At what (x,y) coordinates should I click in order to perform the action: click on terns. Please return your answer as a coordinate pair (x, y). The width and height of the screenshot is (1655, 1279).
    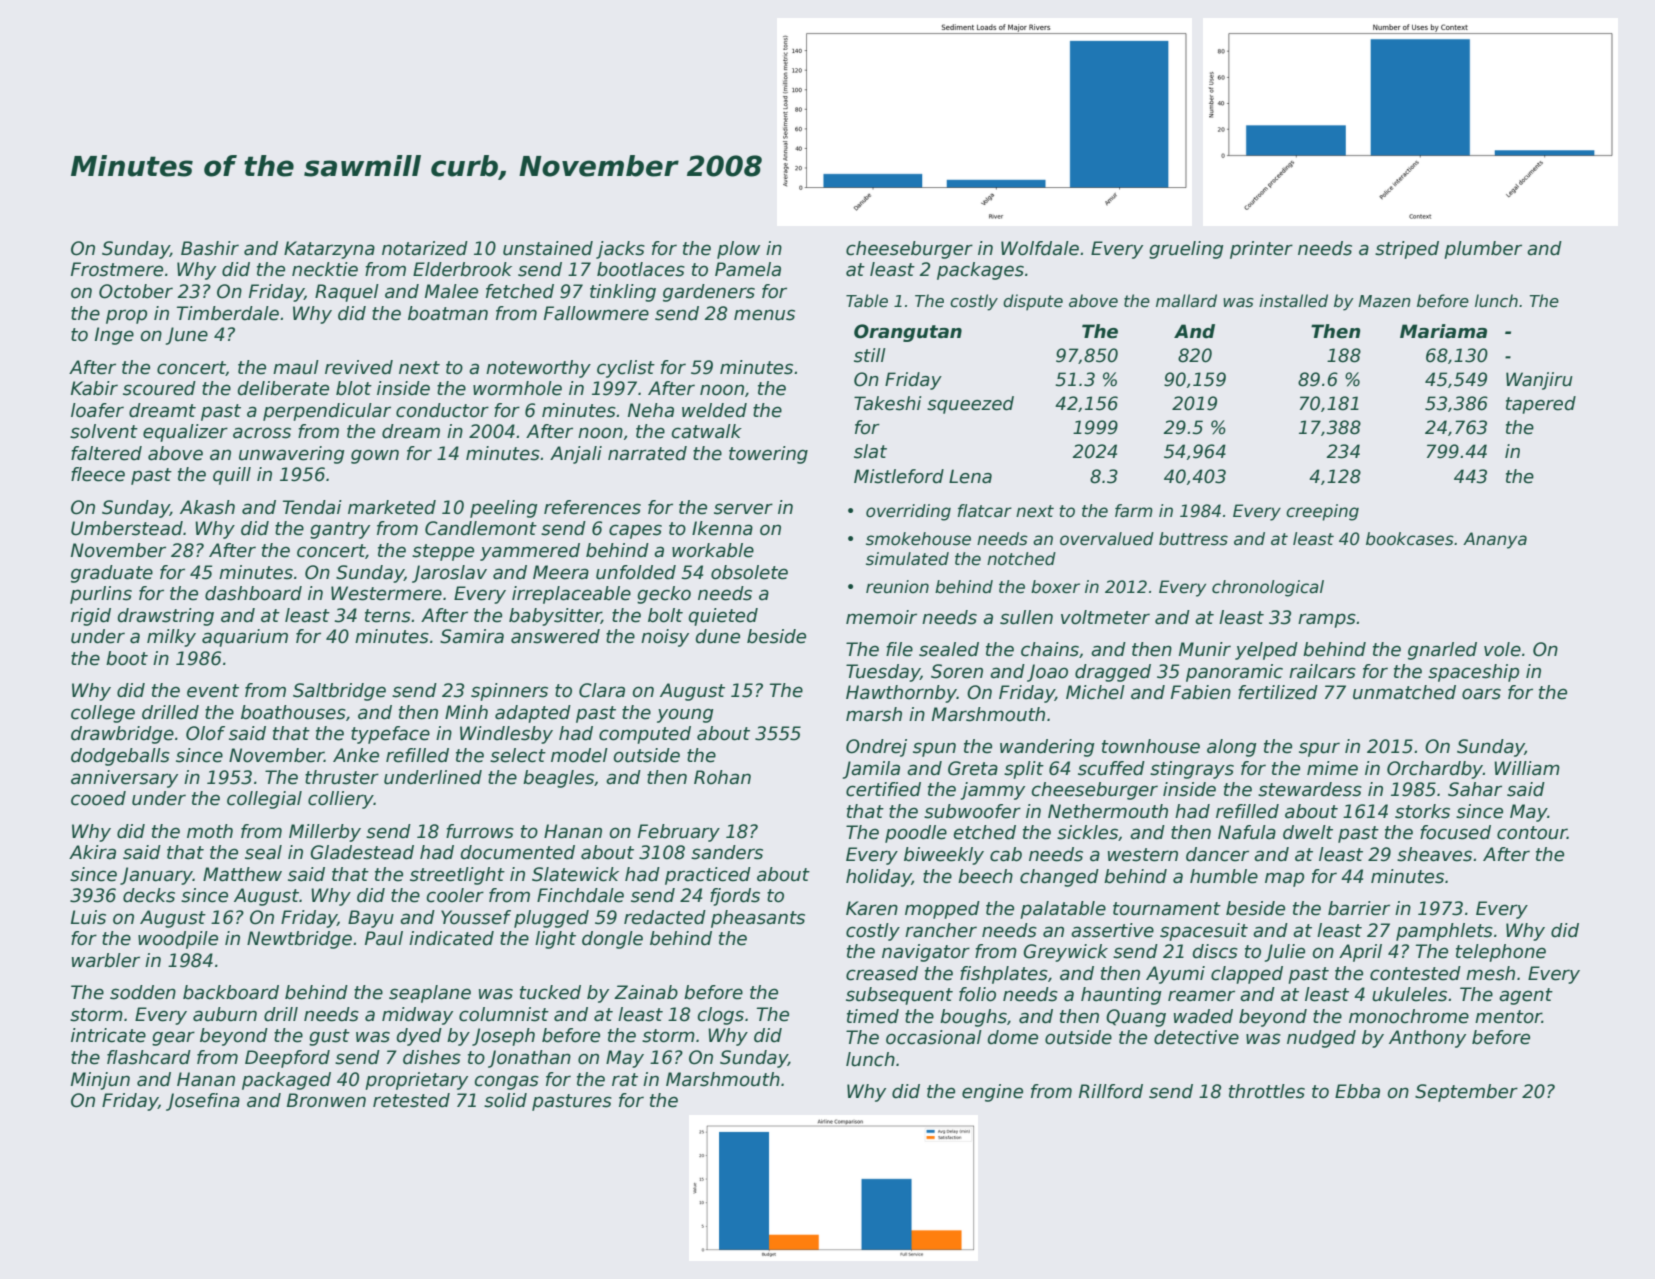
    Looking at the image, I should click on (388, 616).
